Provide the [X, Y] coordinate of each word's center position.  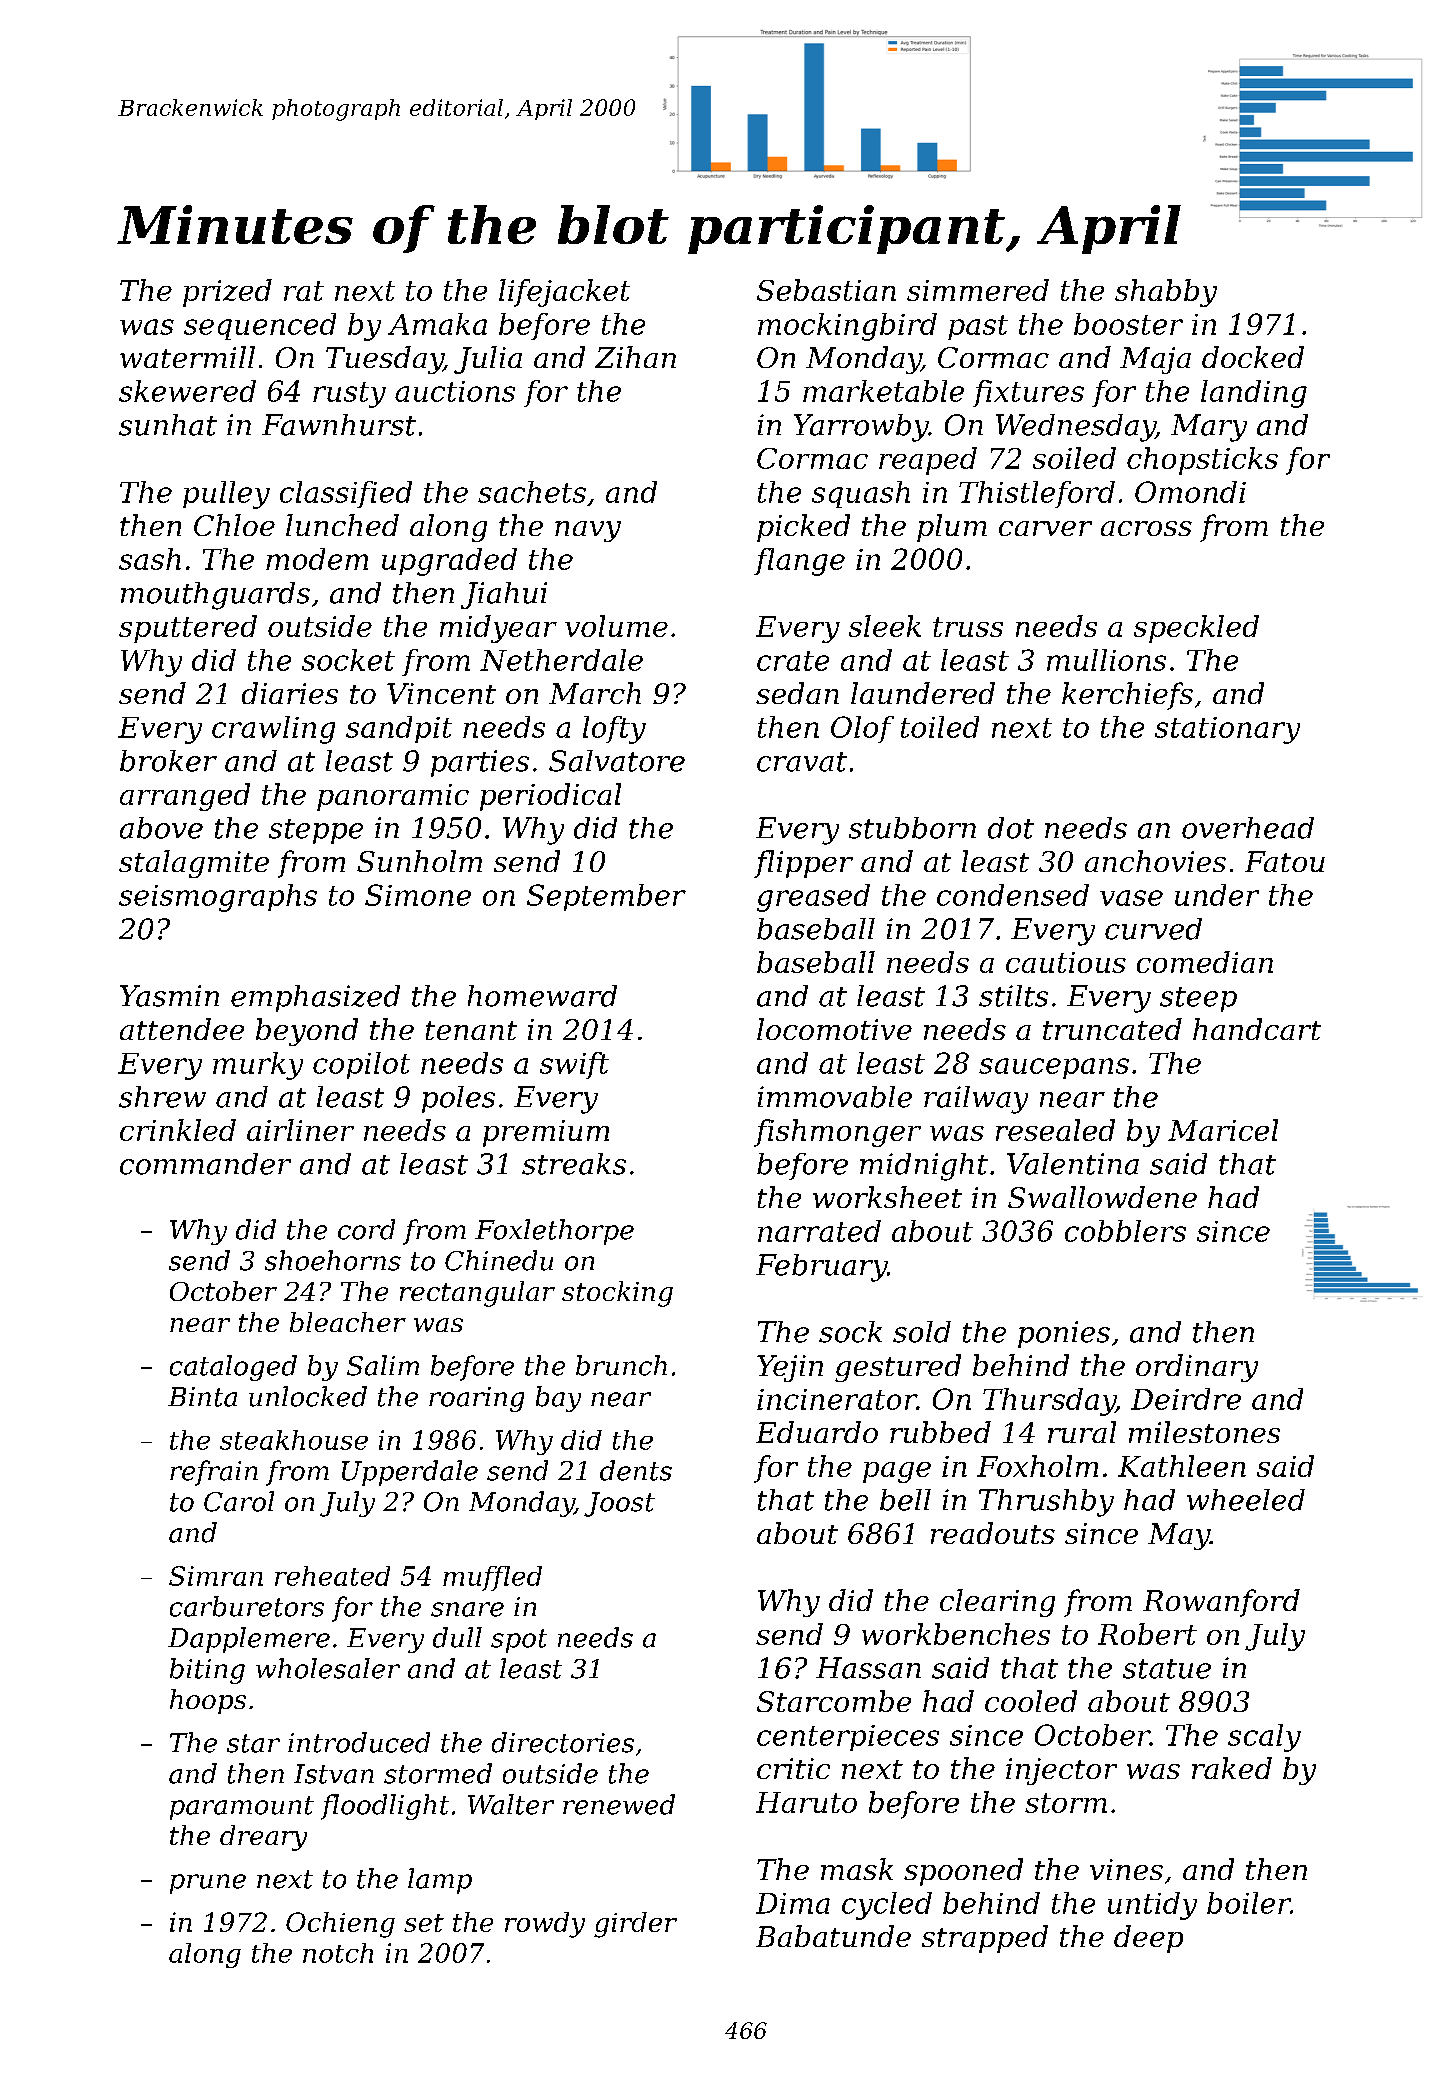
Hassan [868, 1668]
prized [227, 293]
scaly [1264, 1738]
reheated [332, 1576]
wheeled [1246, 1500]
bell [905, 1500]
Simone [418, 895]
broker [168, 761]
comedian [1205, 962]
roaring [476, 1399]
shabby [1166, 293]
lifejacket [564, 293]
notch [338, 1953]
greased [813, 898]
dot [1011, 828]
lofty [614, 730]
